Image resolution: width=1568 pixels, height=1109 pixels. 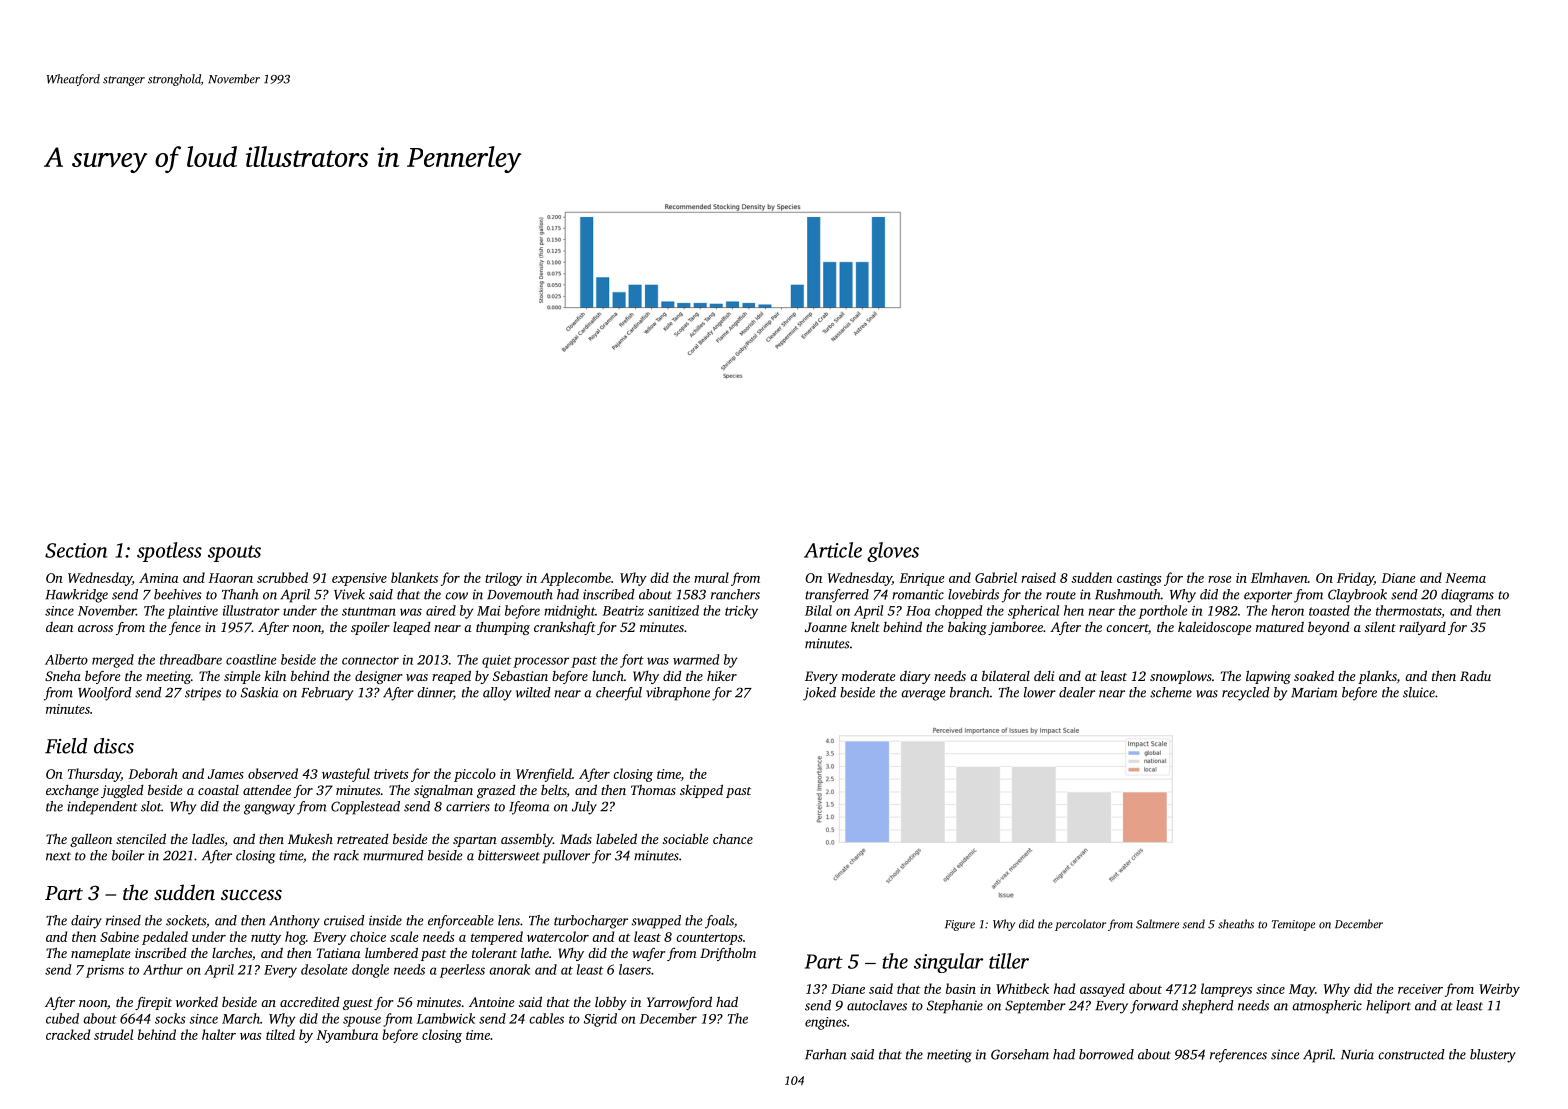 I want to click on spouts, so click(x=234, y=553).
